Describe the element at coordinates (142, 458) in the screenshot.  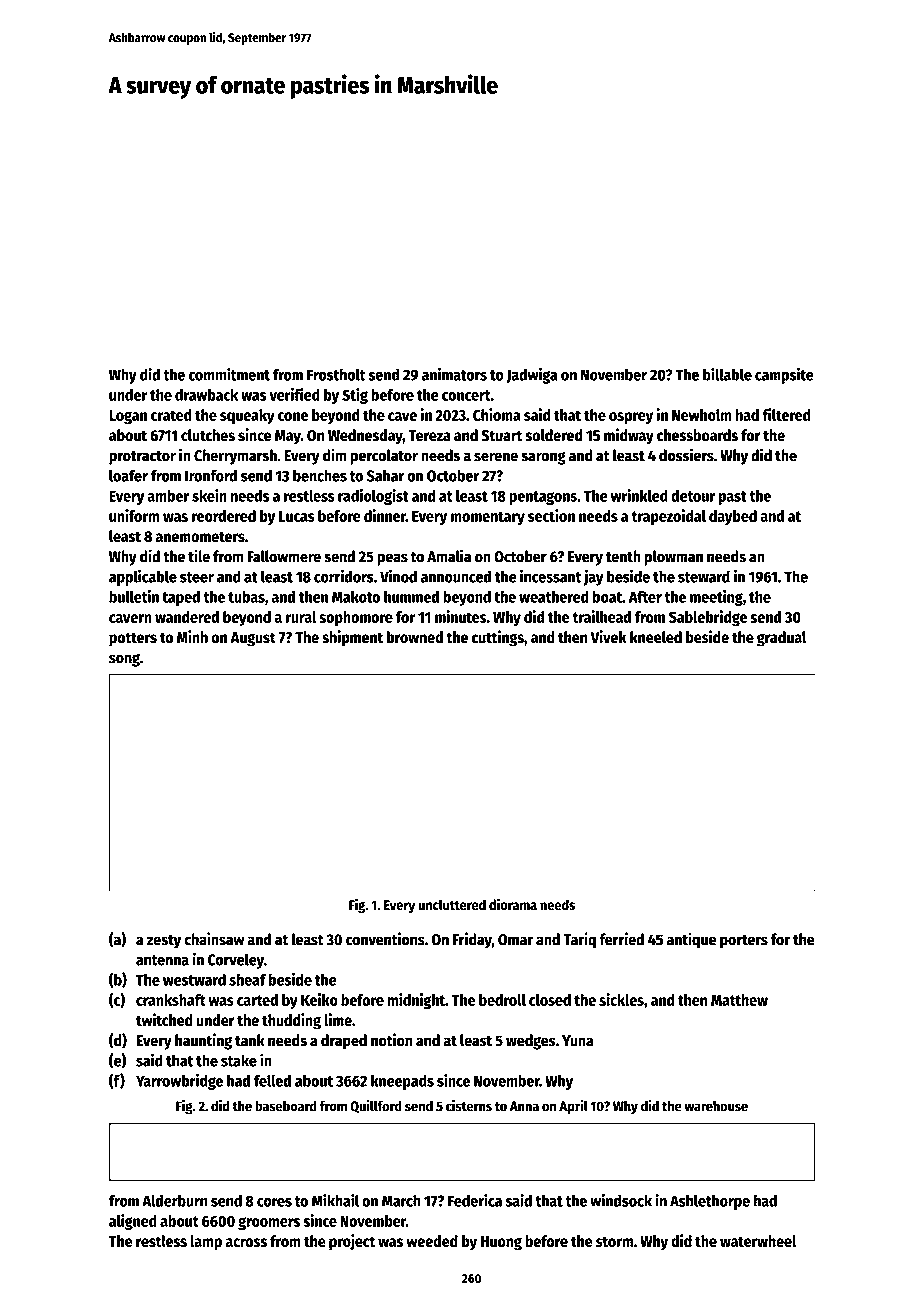
I see `protractor` at that location.
